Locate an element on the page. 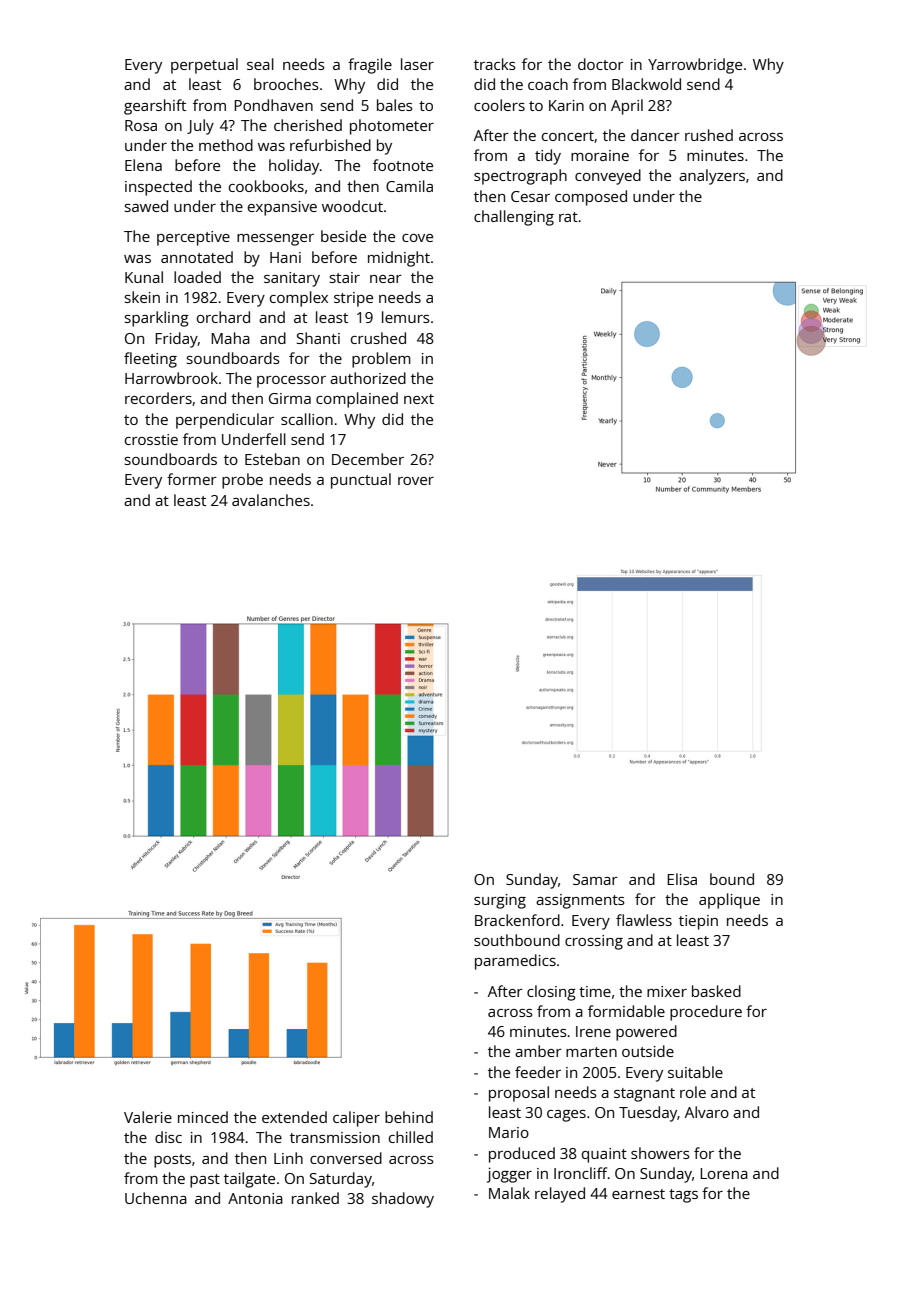 The width and height of the document is (908, 1316). next is located at coordinates (419, 399).
